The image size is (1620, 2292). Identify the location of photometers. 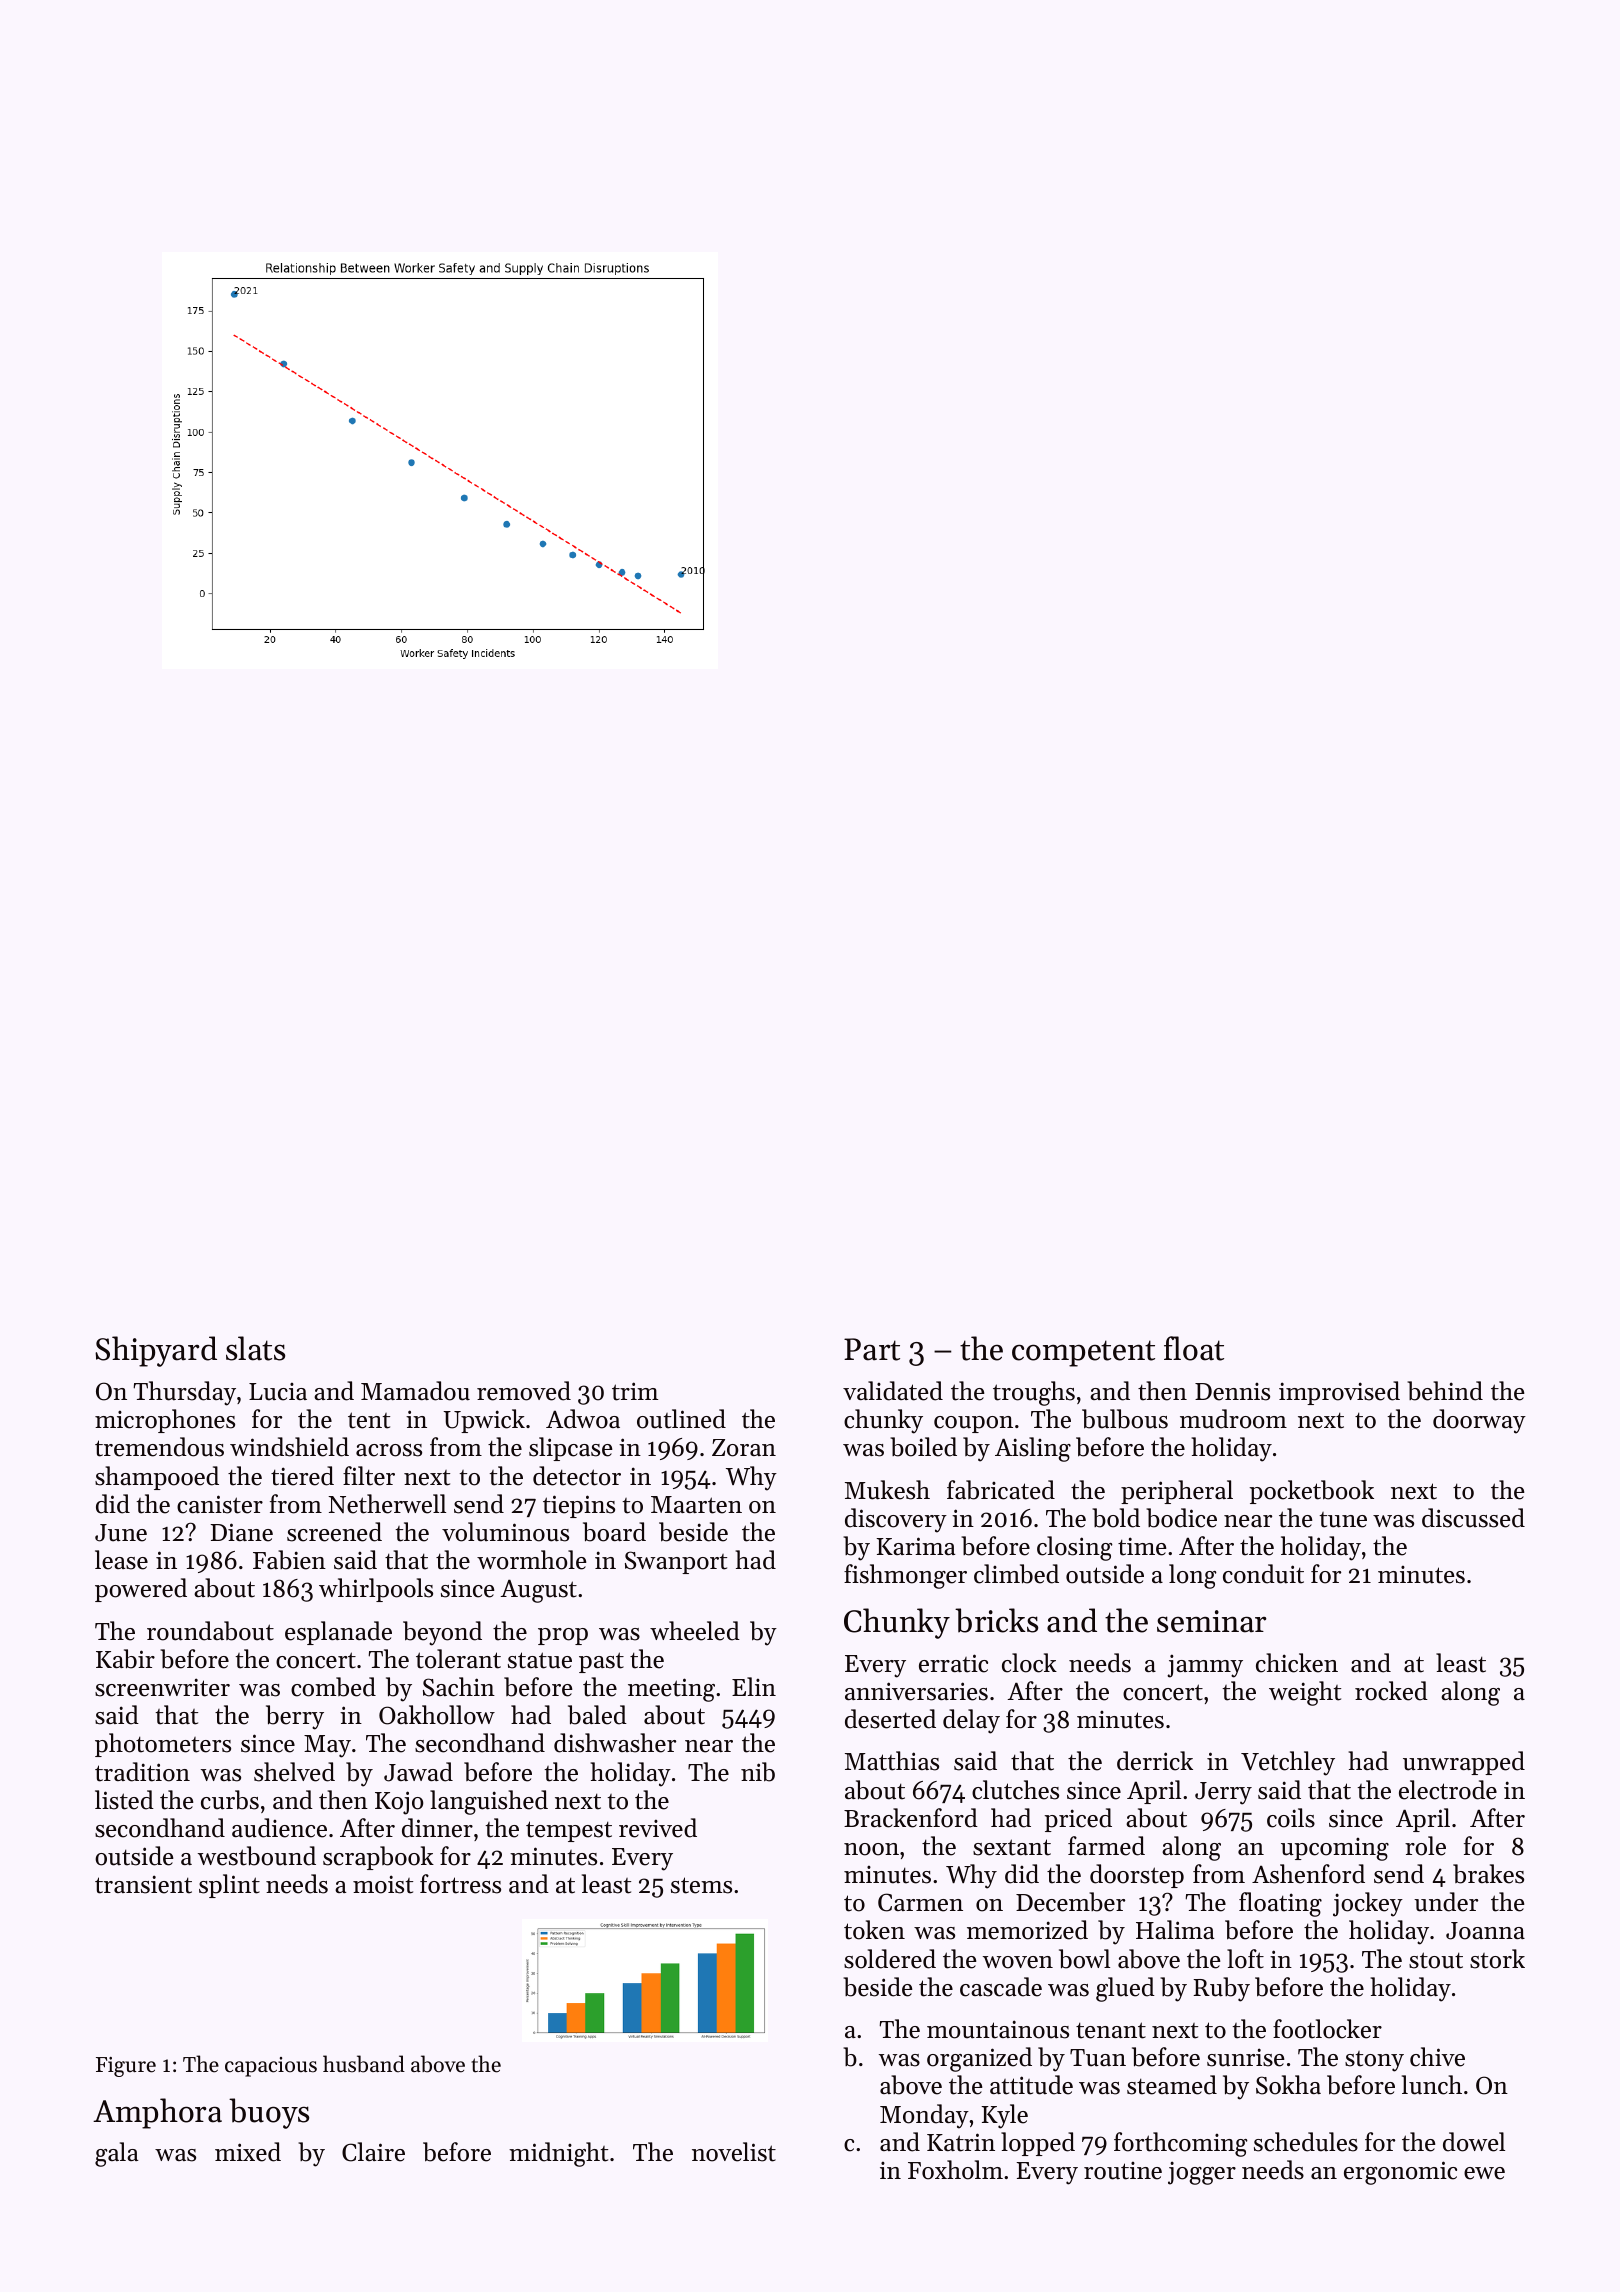
(163, 1745).
